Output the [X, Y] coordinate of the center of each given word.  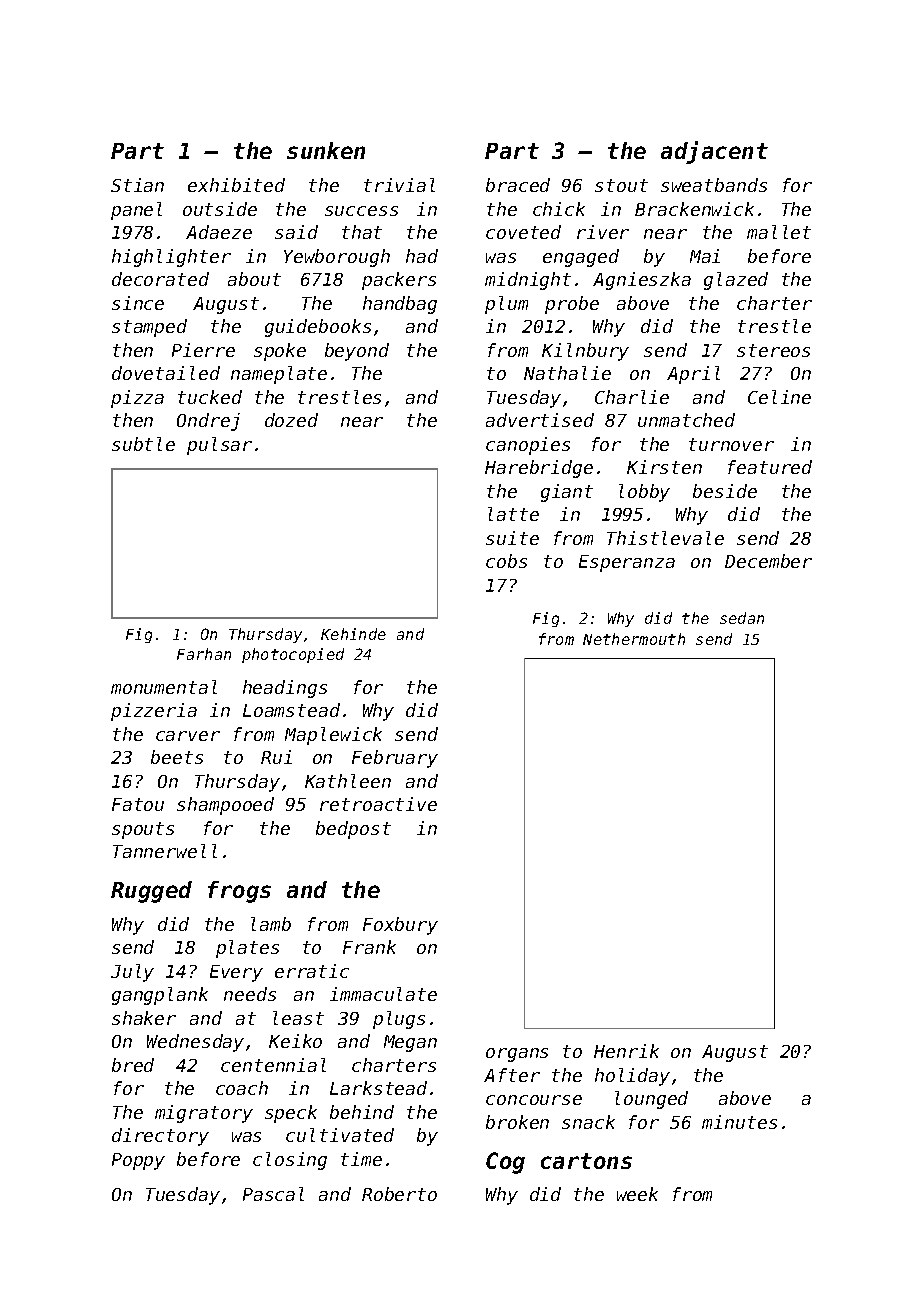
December [768, 561]
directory [160, 1137]
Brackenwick [694, 209]
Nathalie [567, 373]
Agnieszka [642, 281]
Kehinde [353, 634]
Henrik [626, 1051]
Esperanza [627, 563]
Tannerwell [165, 851]
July [132, 973]
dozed [291, 420]
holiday [632, 1077]
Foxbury [400, 926]
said [296, 232]
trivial [399, 185]
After [512, 1075]
